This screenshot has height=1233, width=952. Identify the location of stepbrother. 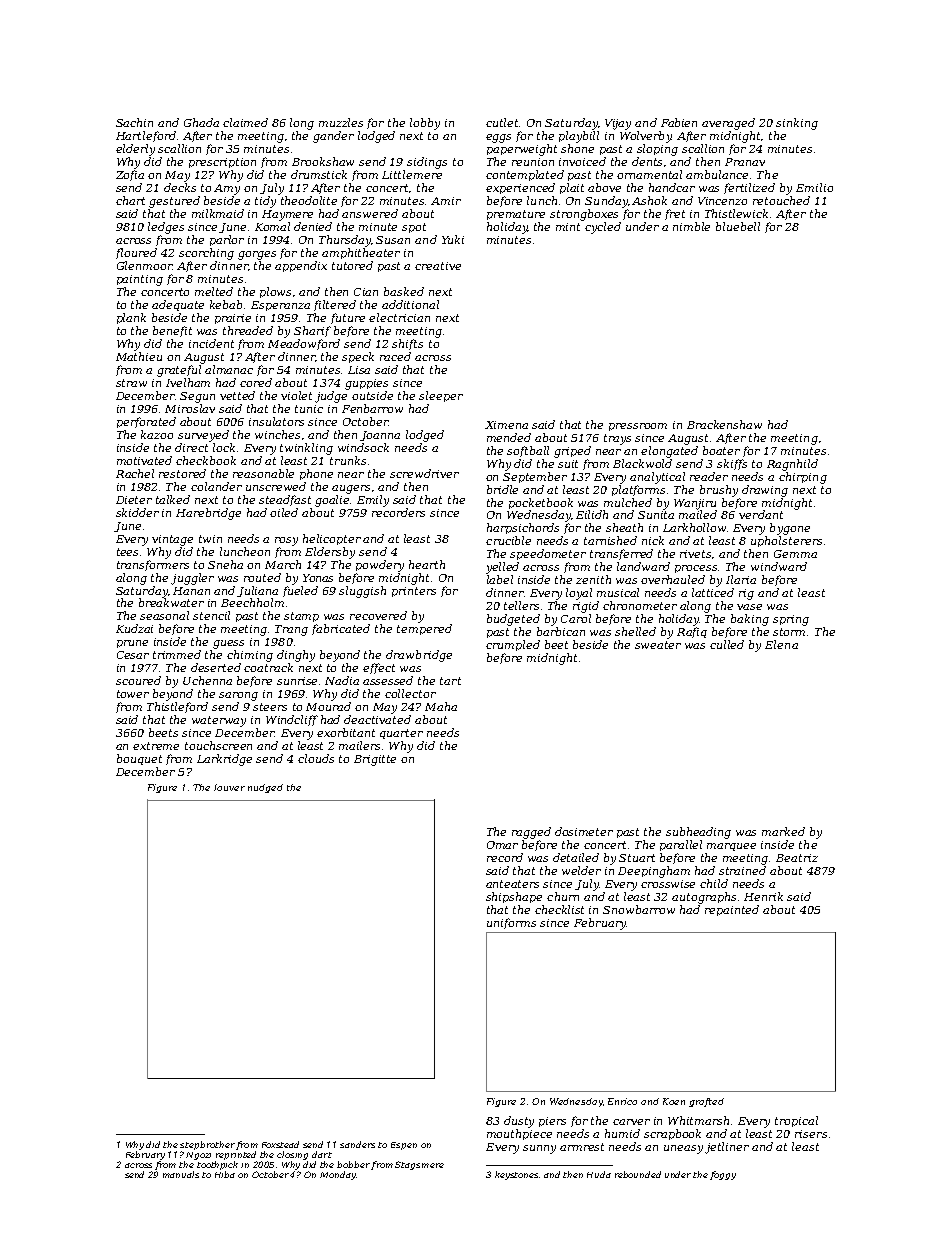
(207, 1145).
